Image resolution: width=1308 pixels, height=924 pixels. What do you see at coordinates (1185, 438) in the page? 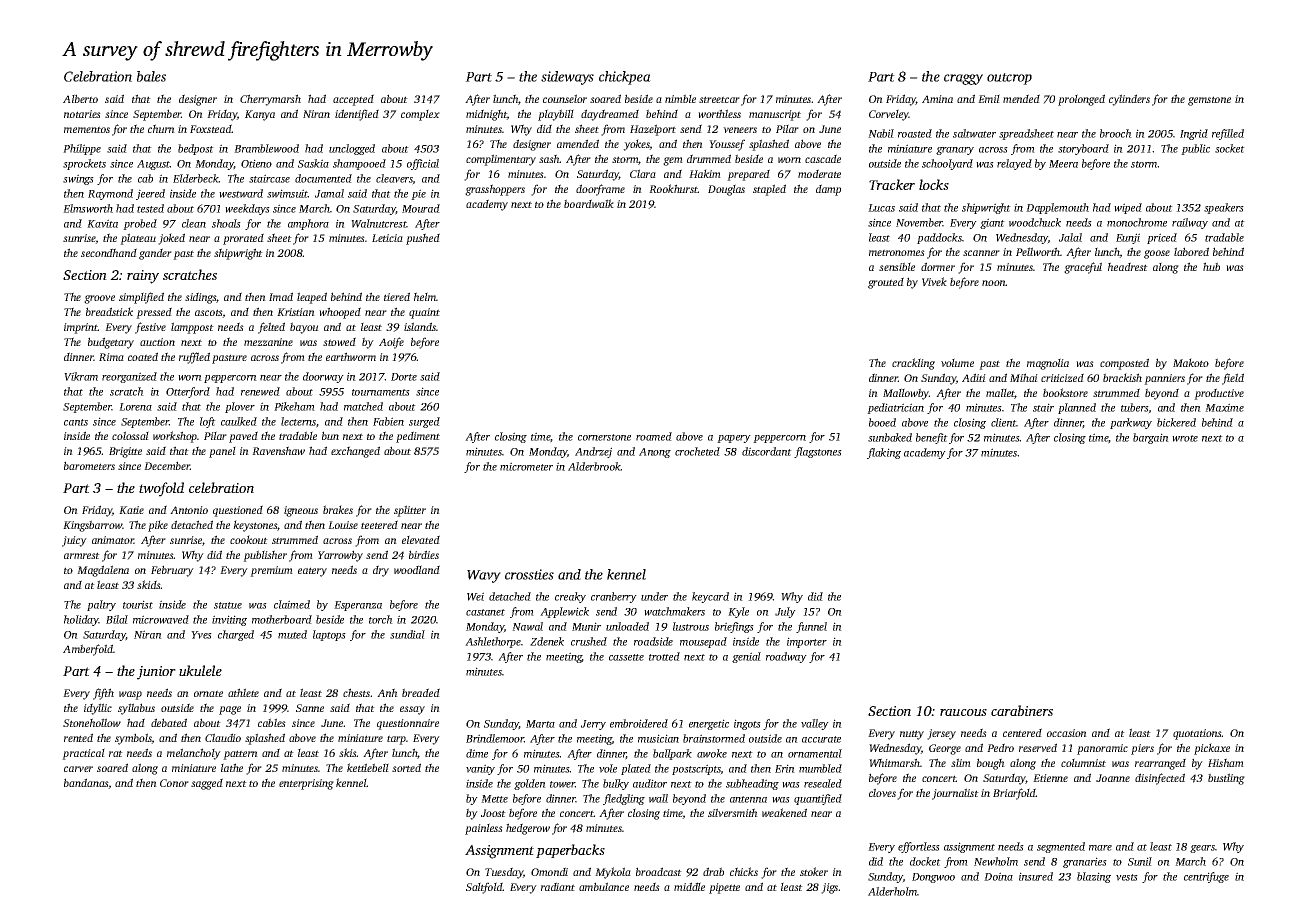
I see `wrote` at bounding box center [1185, 438].
